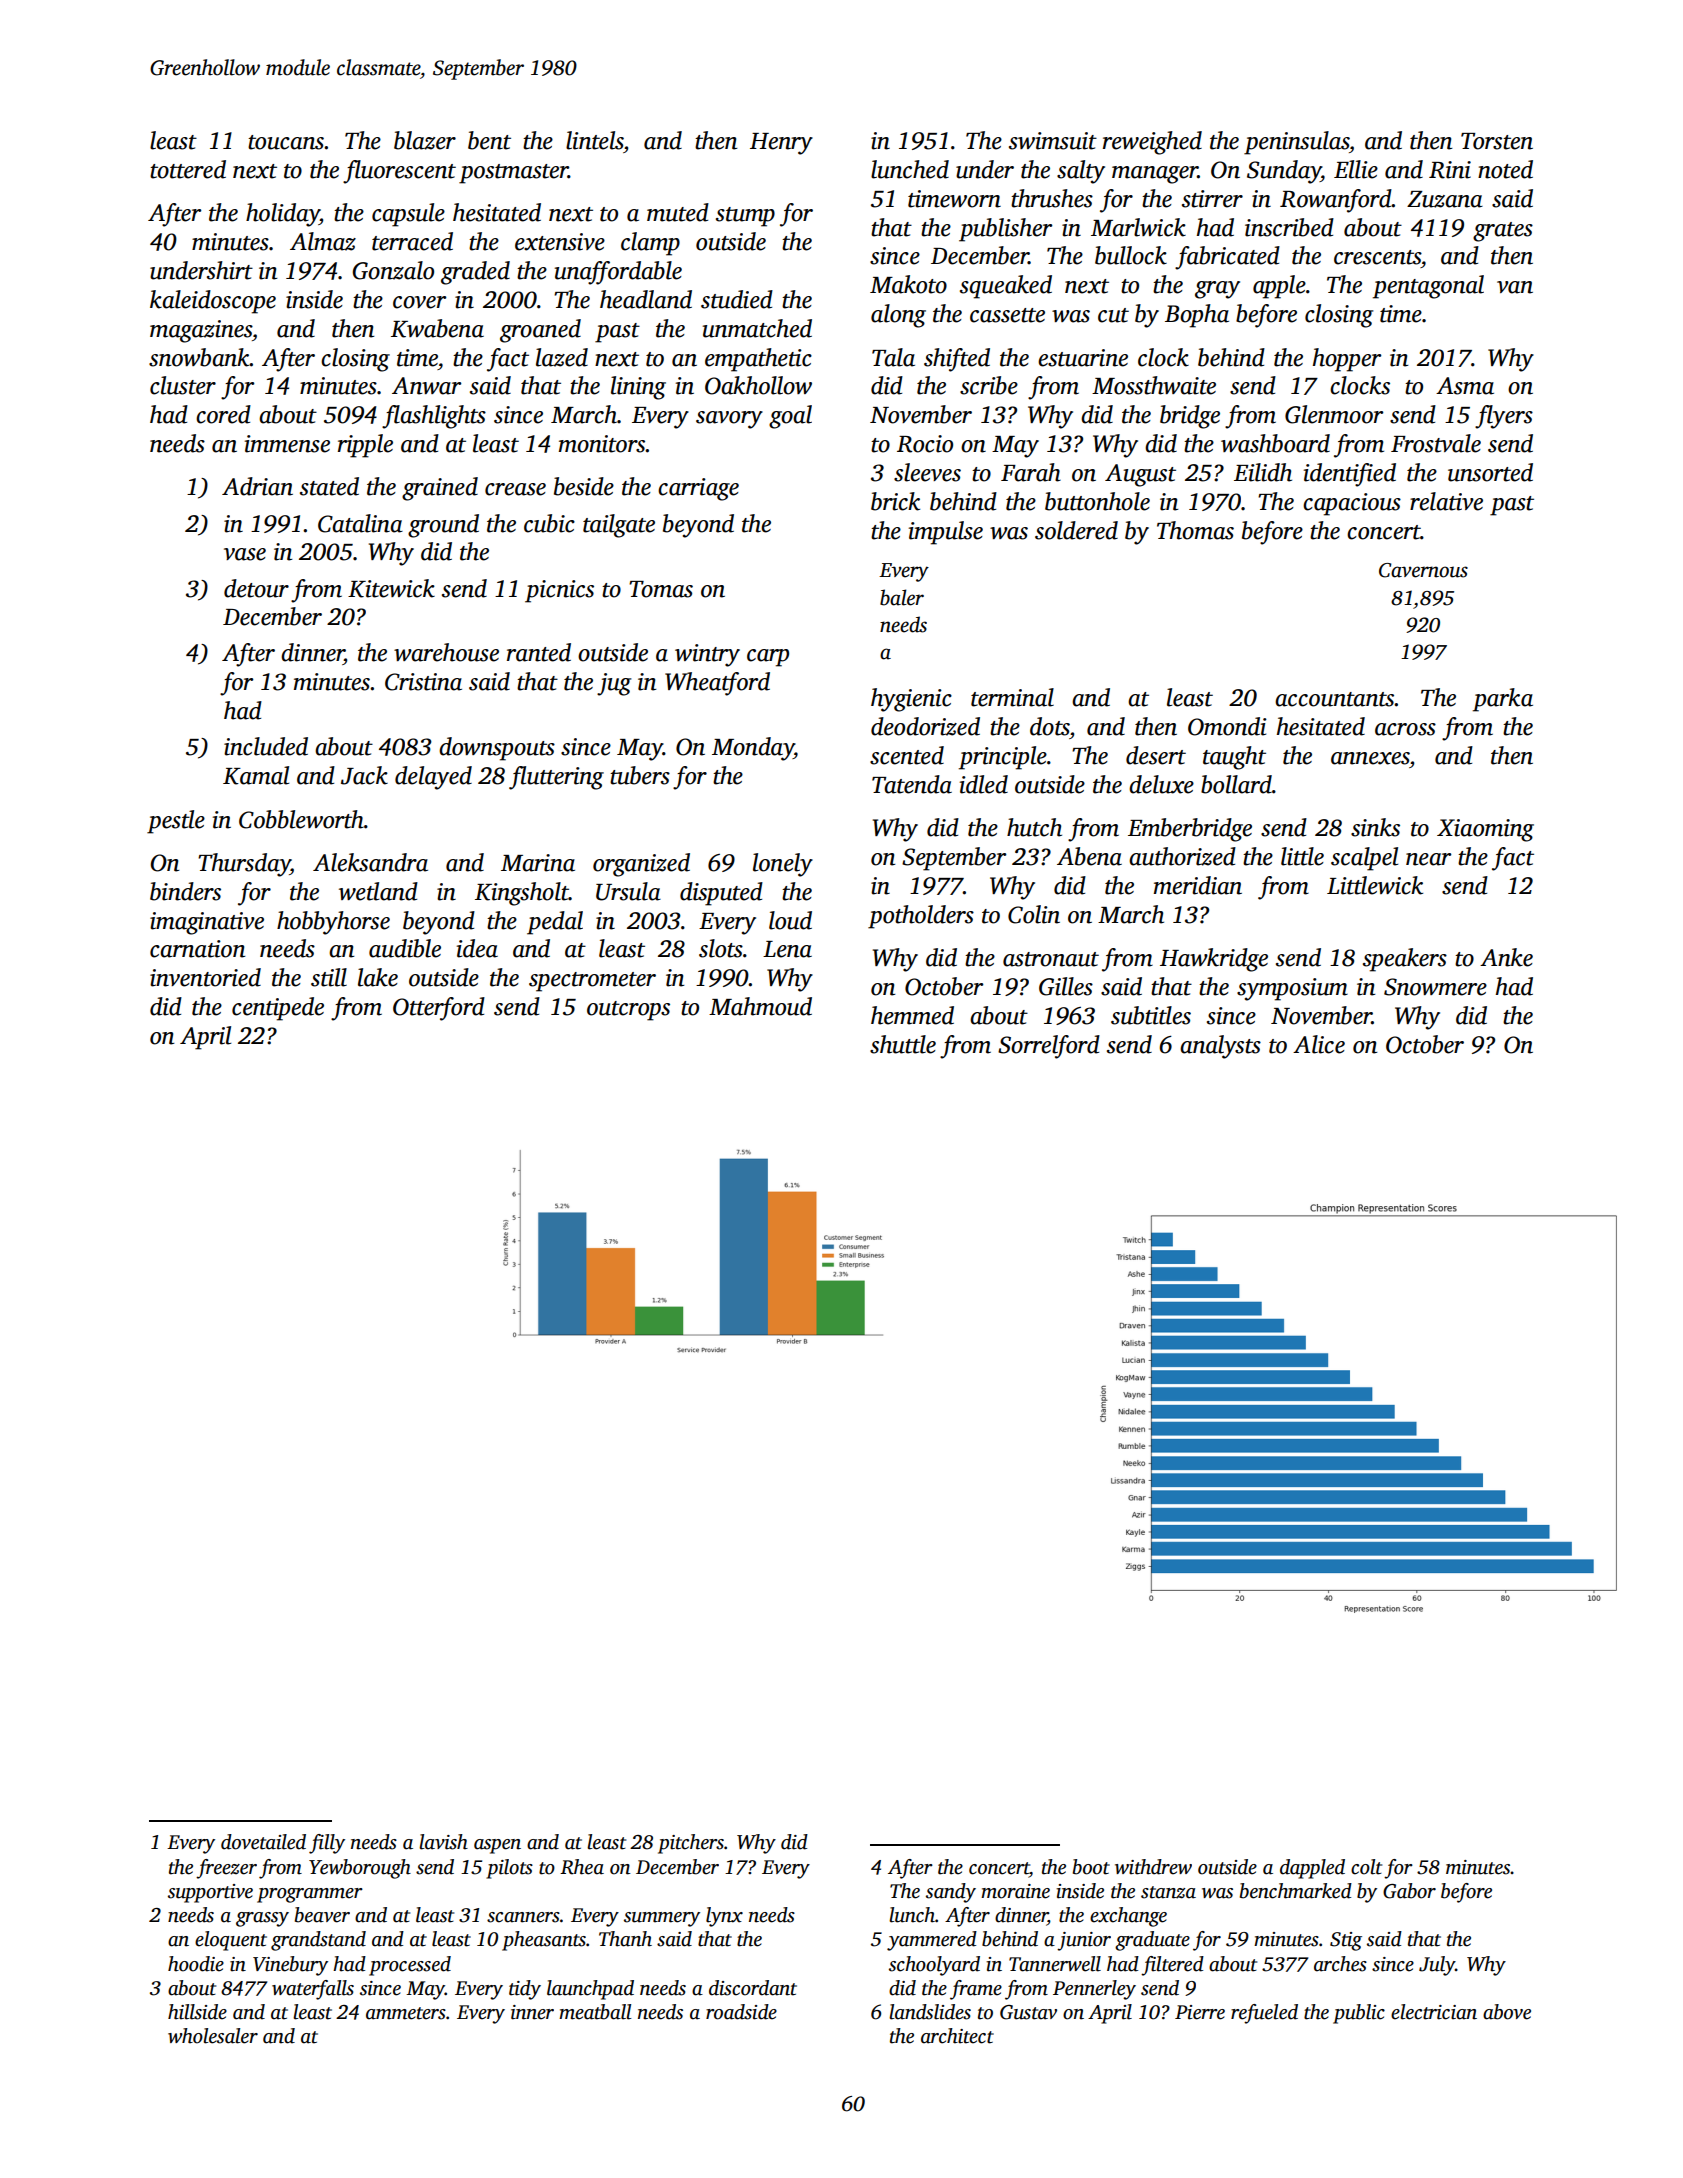 The height and width of the document is (2178, 1683). I want to click on pitchers, so click(691, 1844).
